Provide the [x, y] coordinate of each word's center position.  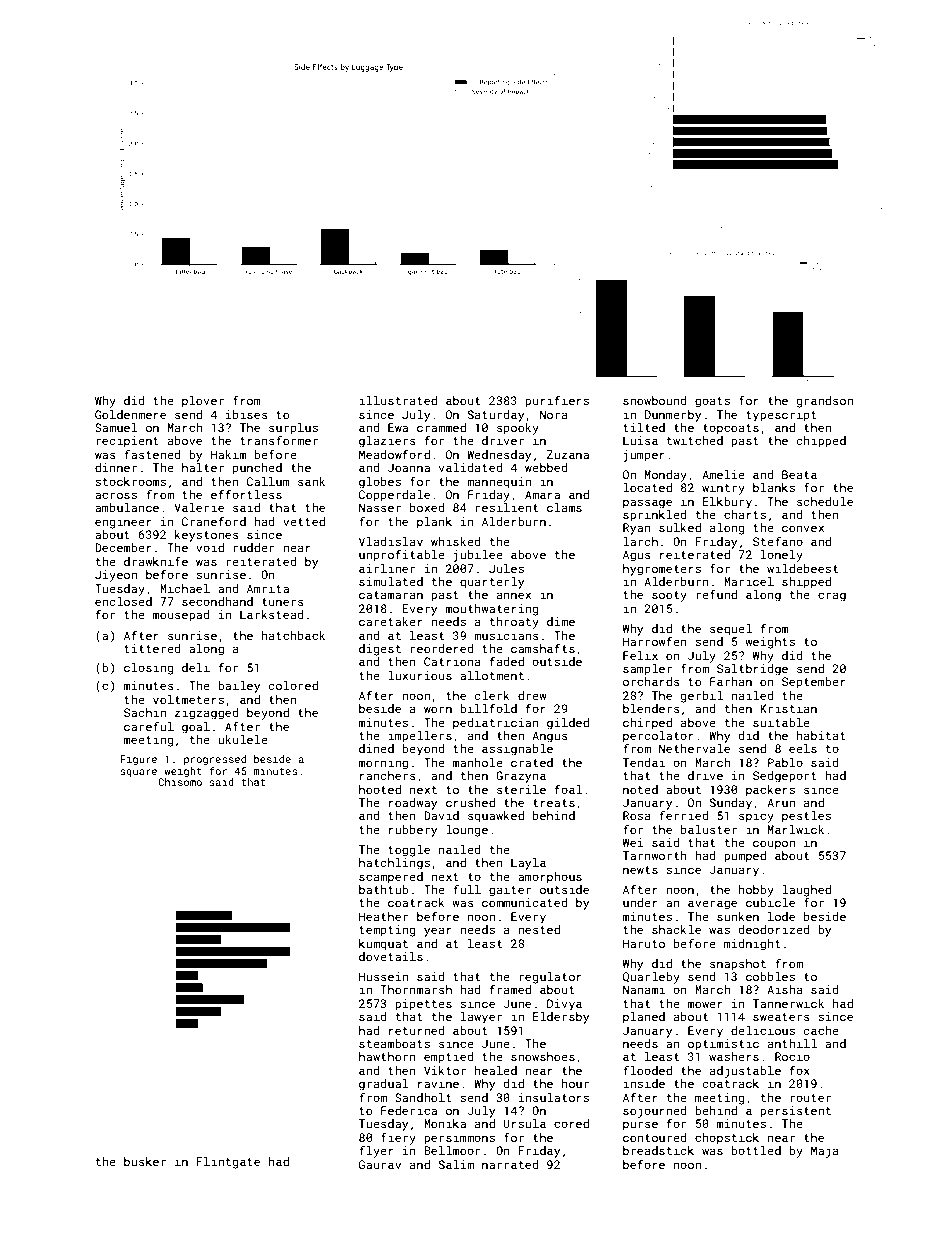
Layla [528, 864]
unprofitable [402, 555]
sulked [680, 527]
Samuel [116, 427]
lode [781, 916]
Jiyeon [116, 576]
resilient [507, 507]
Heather [383, 916]
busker [145, 1161]
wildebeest [802, 568]
